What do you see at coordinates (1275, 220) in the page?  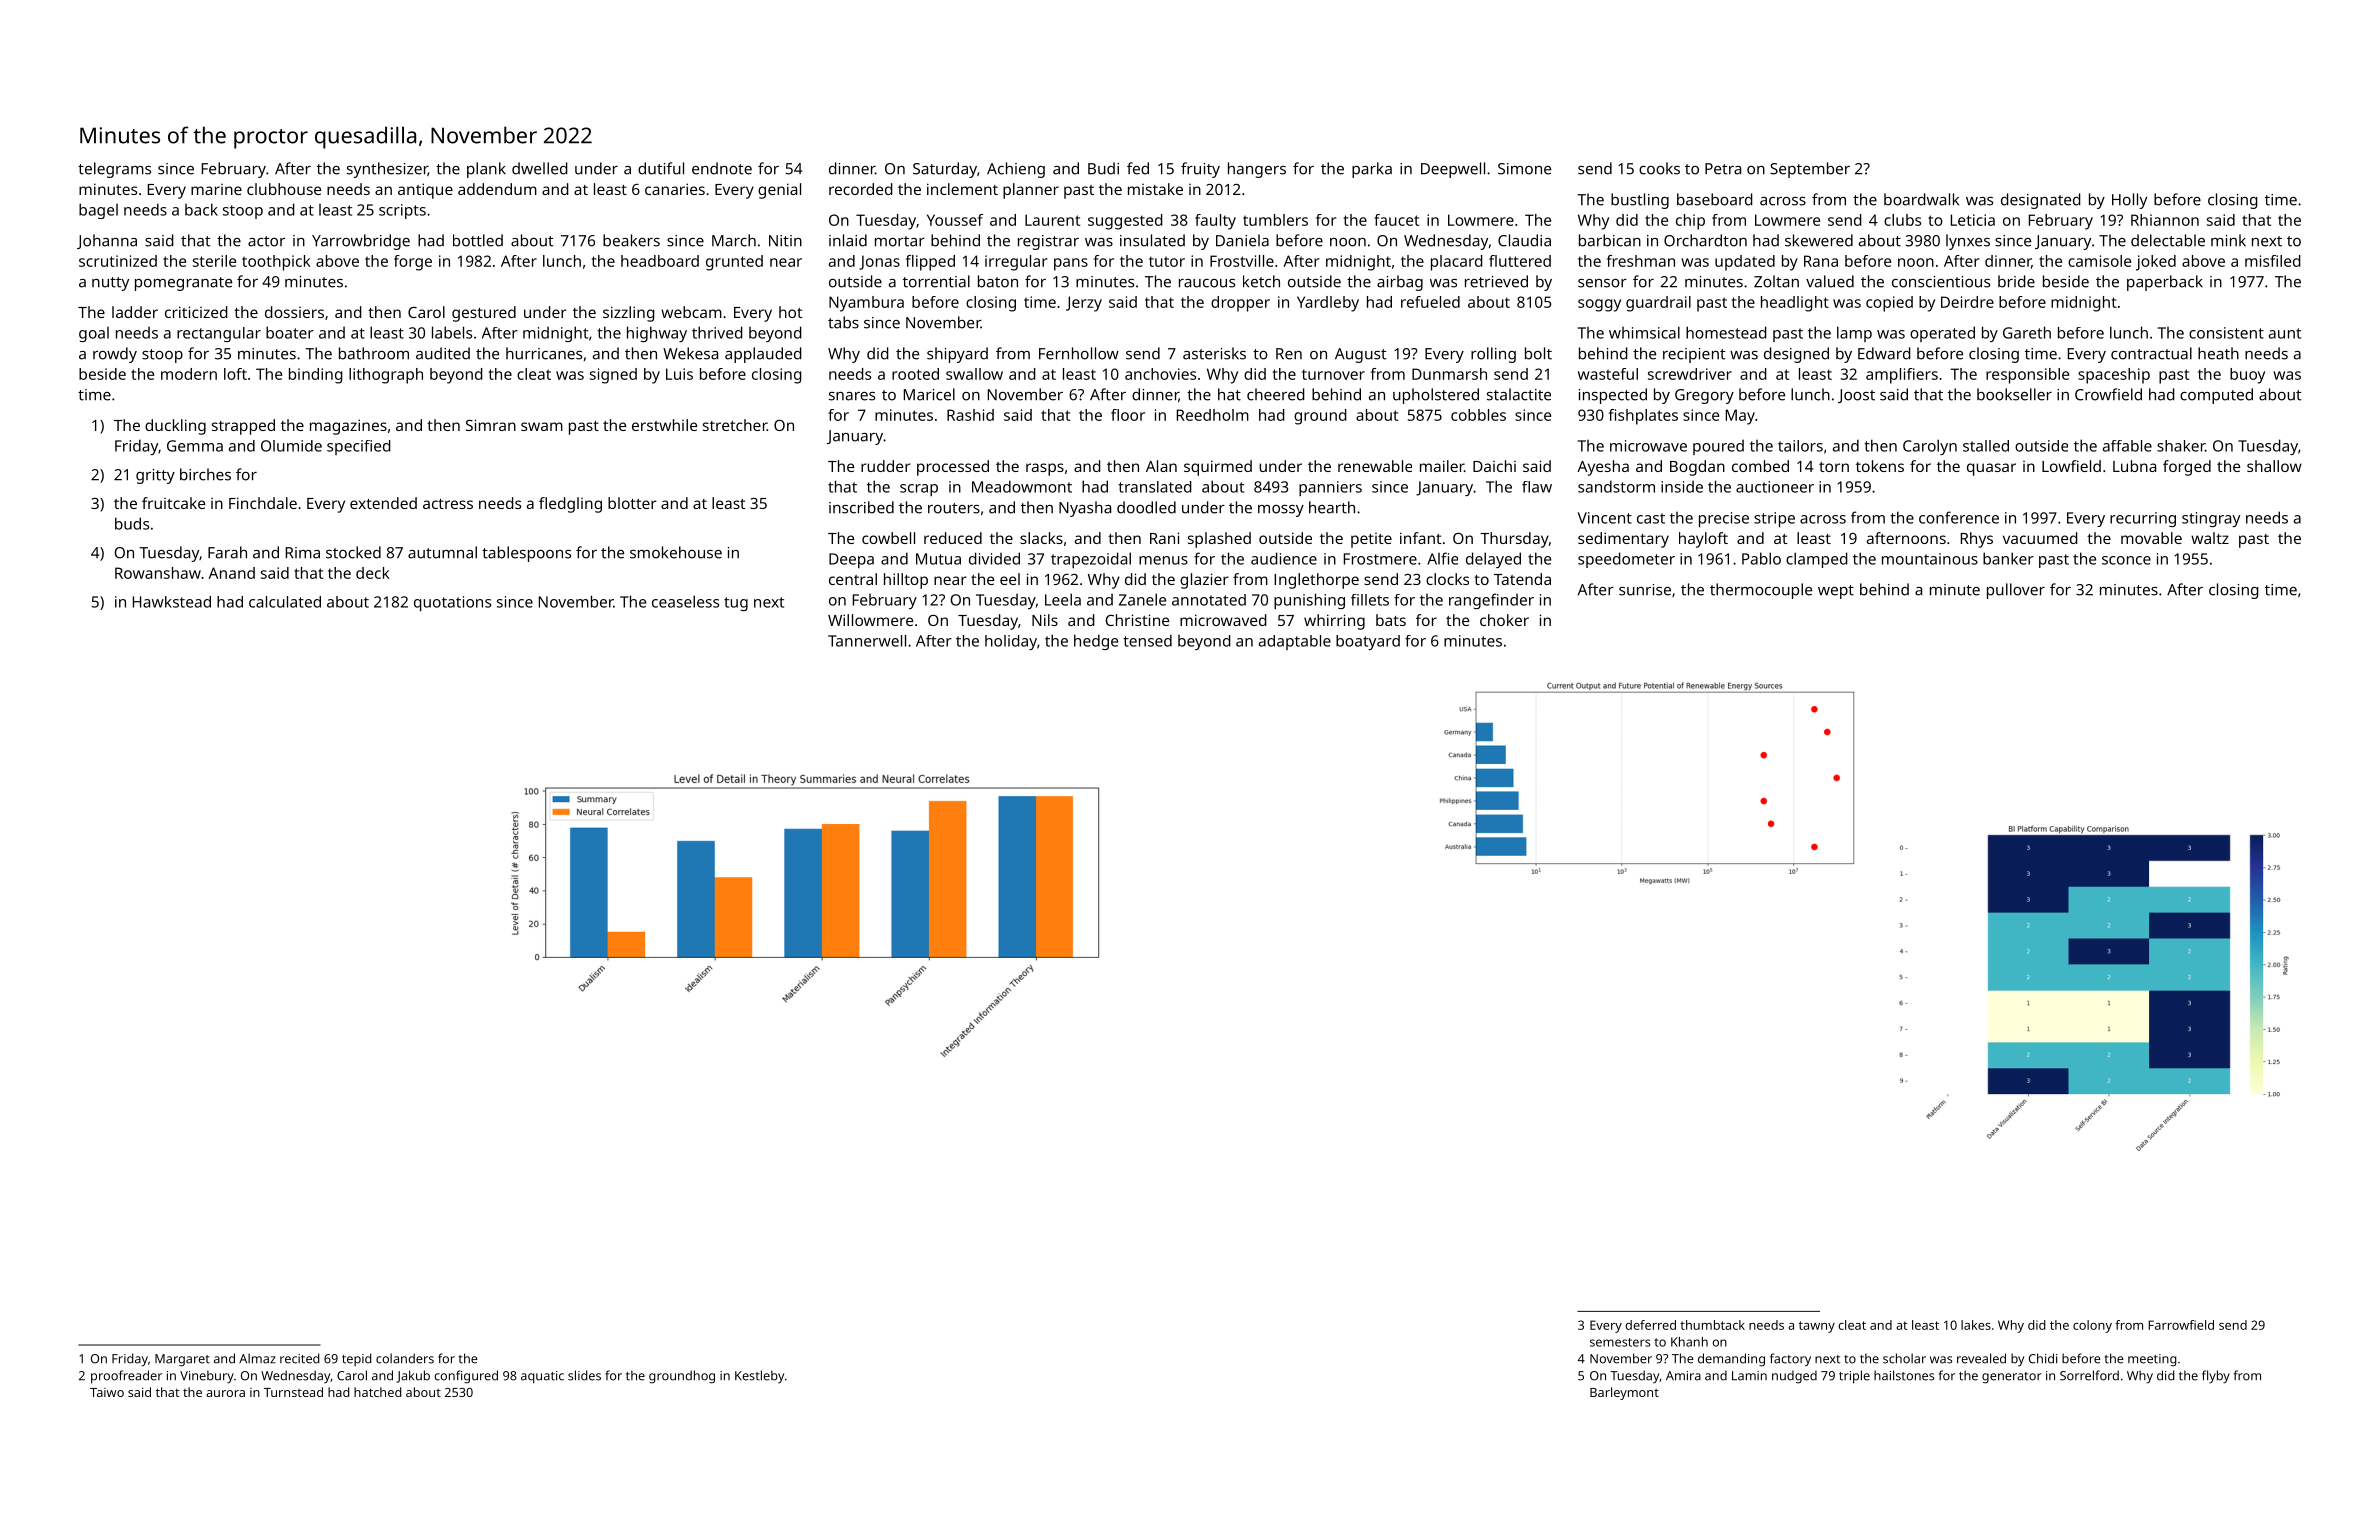 I see `tumblers` at bounding box center [1275, 220].
